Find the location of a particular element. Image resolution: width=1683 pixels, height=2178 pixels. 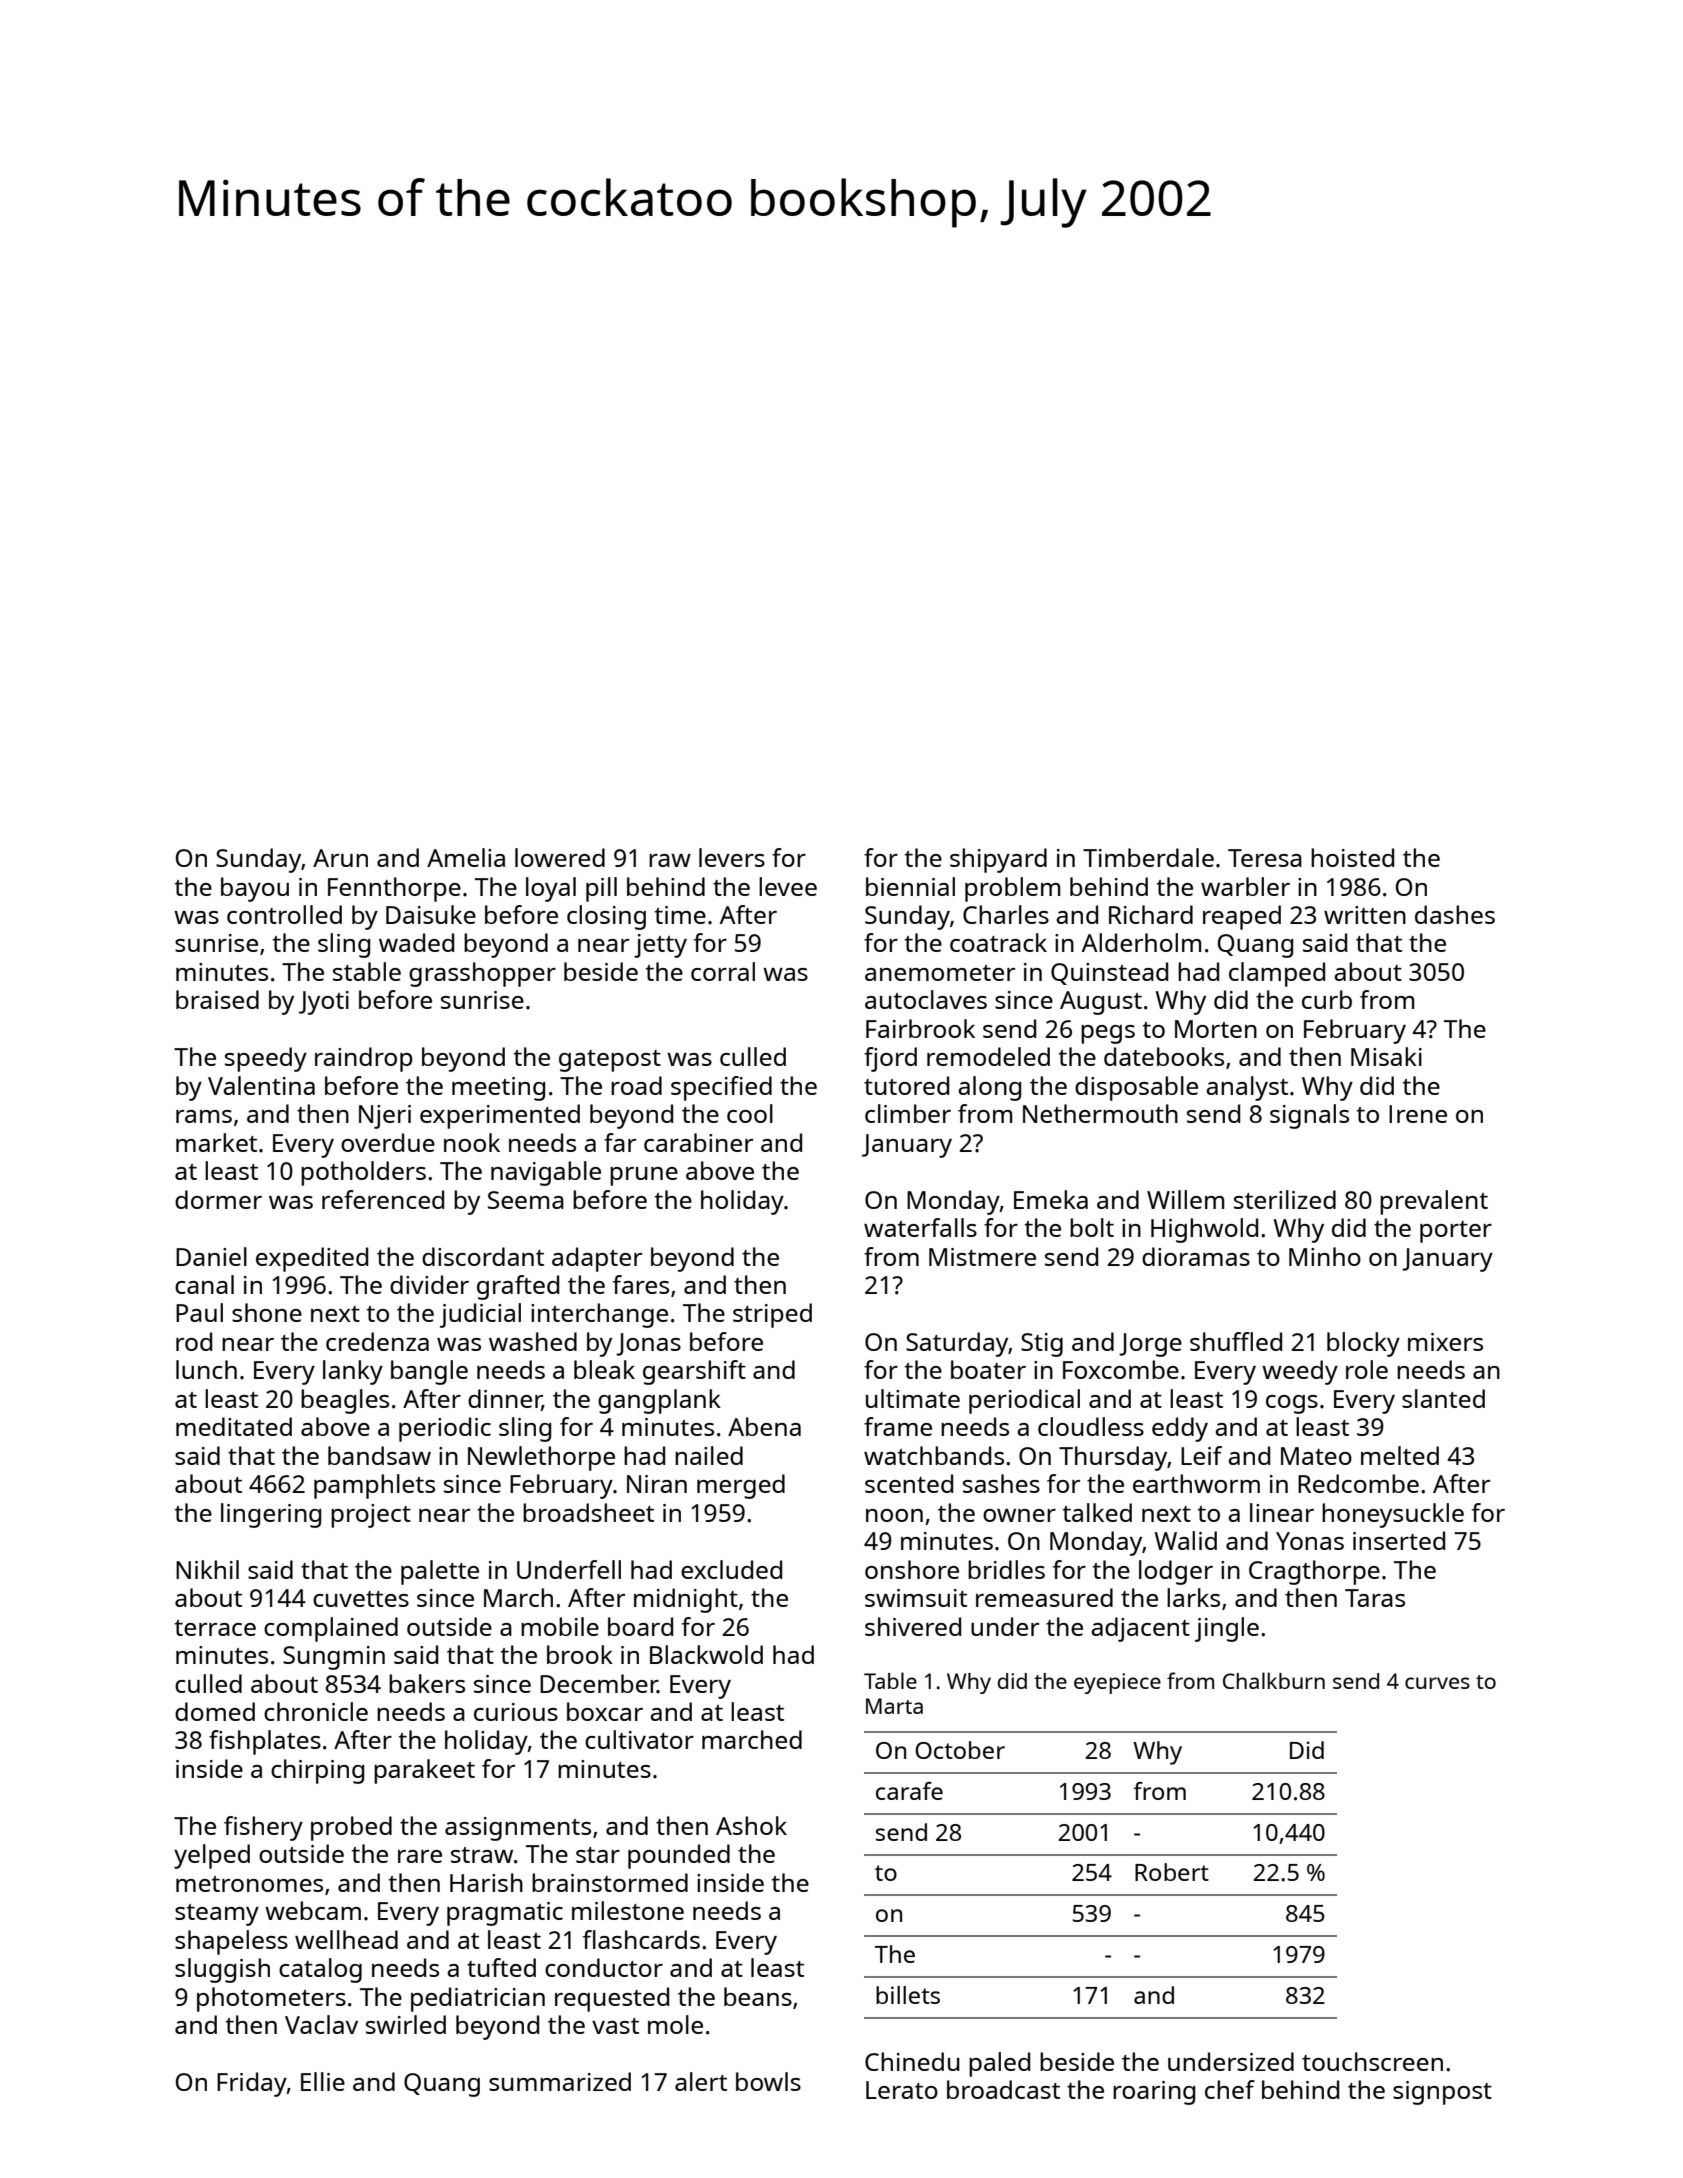

hoisted is located at coordinates (1352, 857).
